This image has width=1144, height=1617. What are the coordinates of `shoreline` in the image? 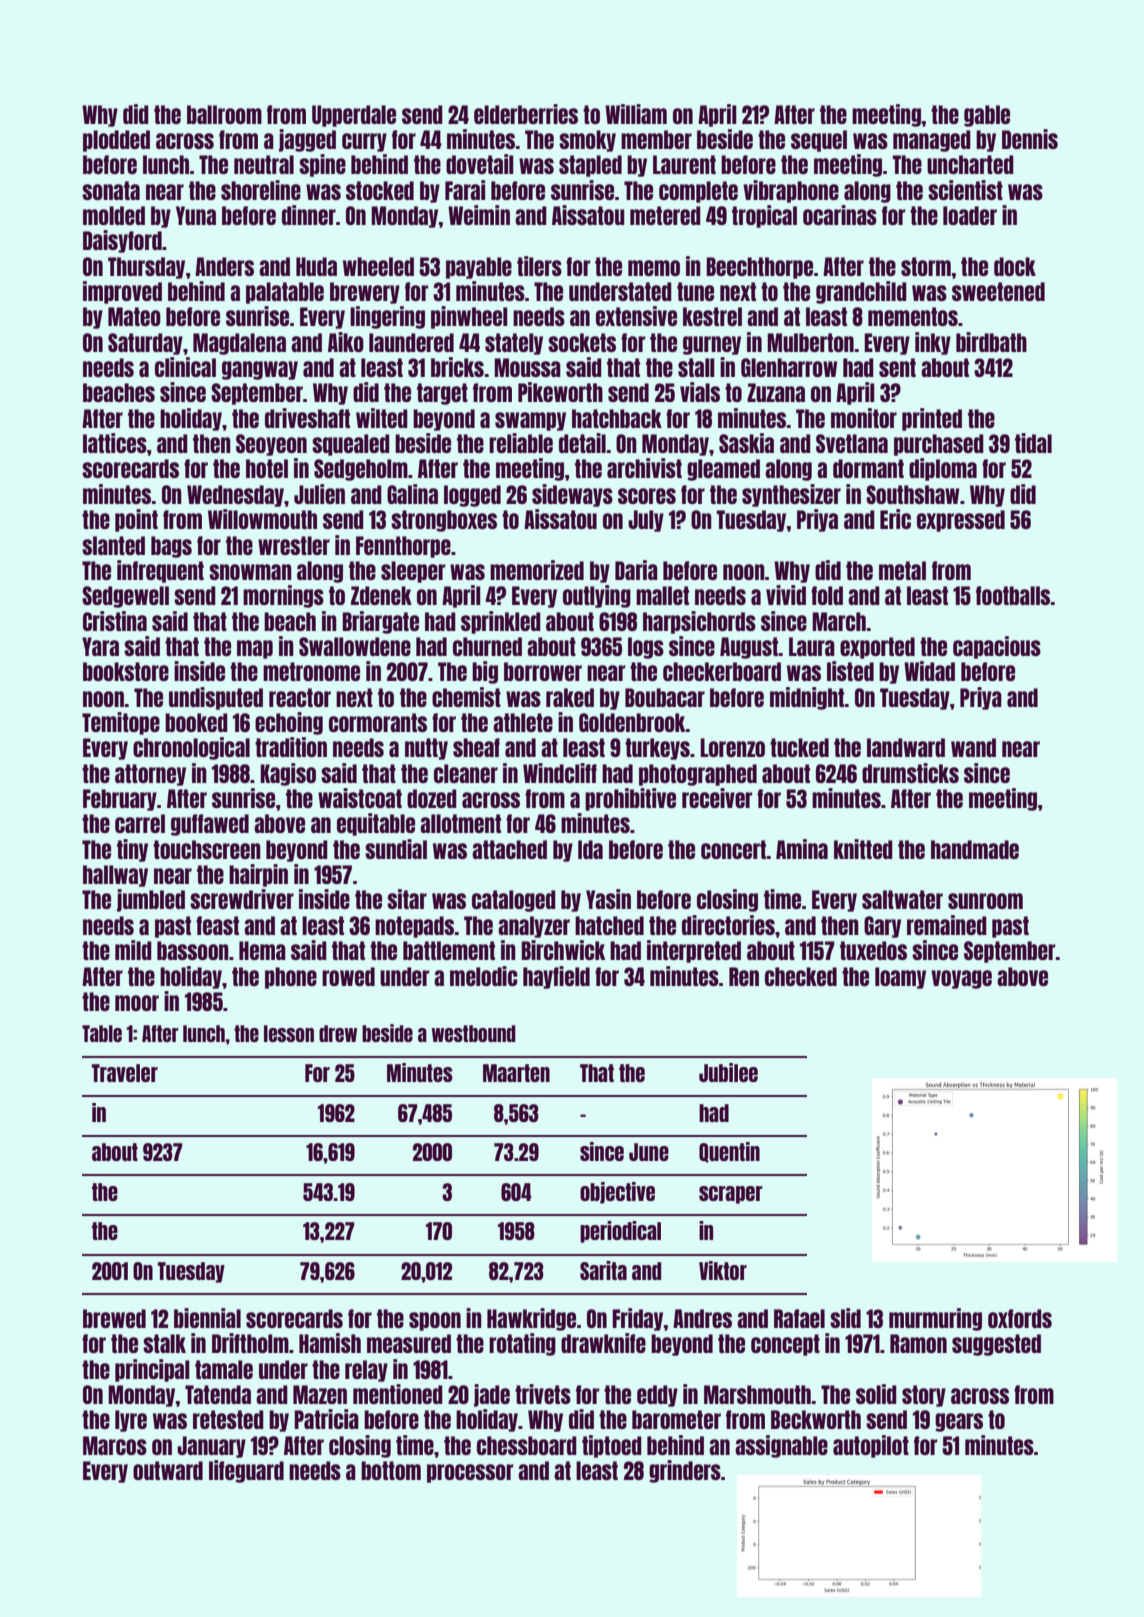 It's located at (261, 190).
